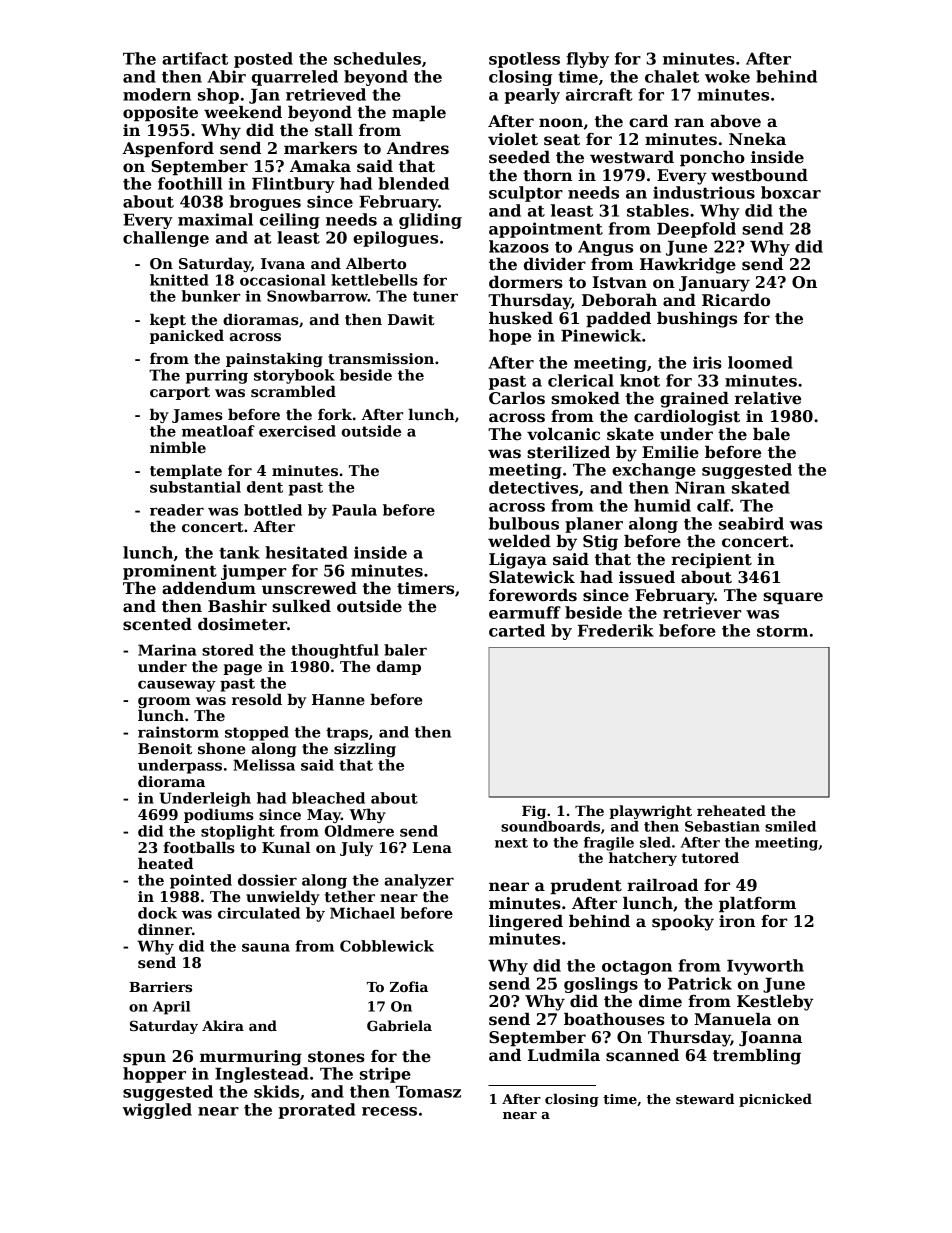 The width and height of the screenshot is (952, 1233). I want to click on chalet, so click(672, 76).
